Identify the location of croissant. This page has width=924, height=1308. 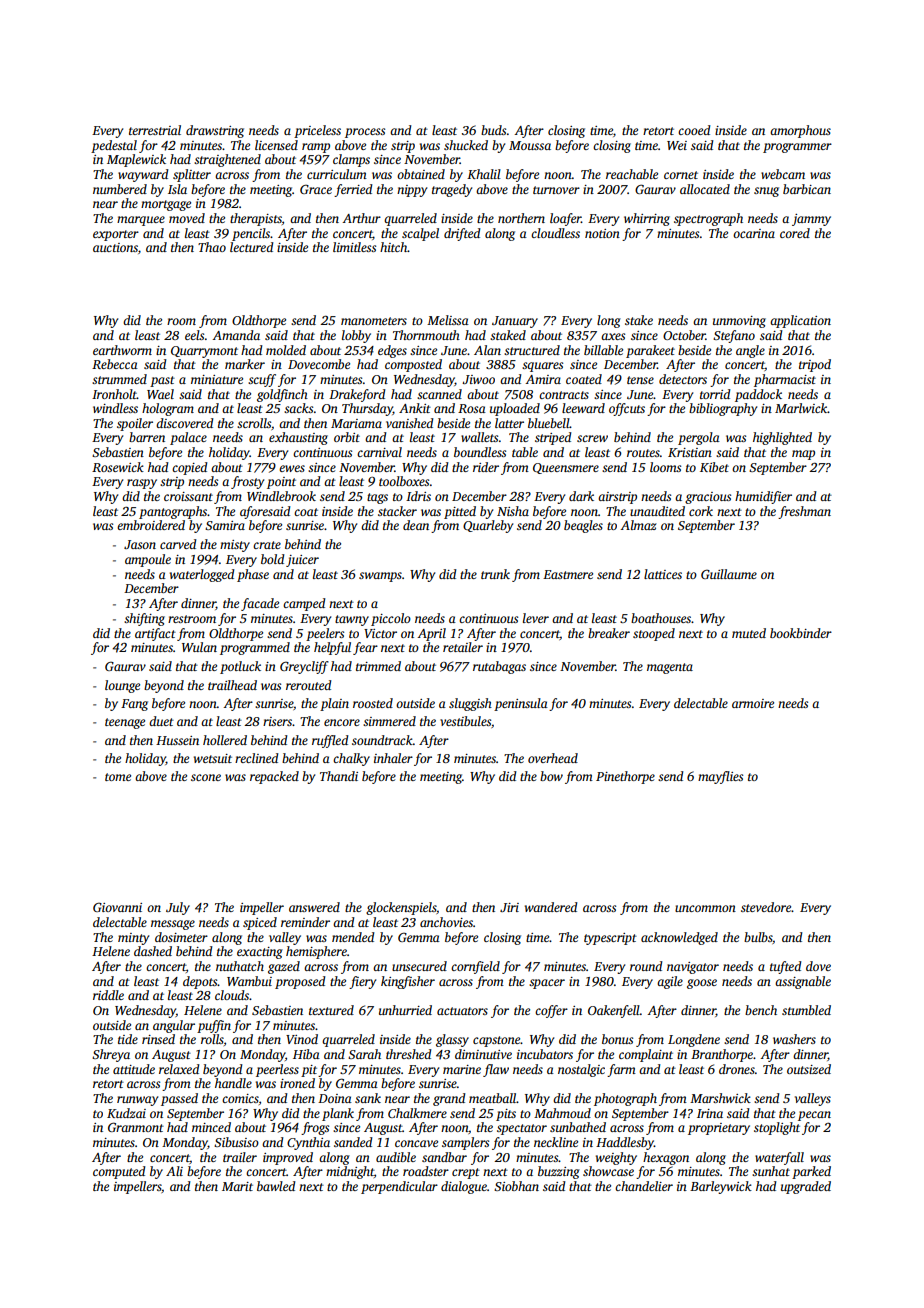
(188, 496).
